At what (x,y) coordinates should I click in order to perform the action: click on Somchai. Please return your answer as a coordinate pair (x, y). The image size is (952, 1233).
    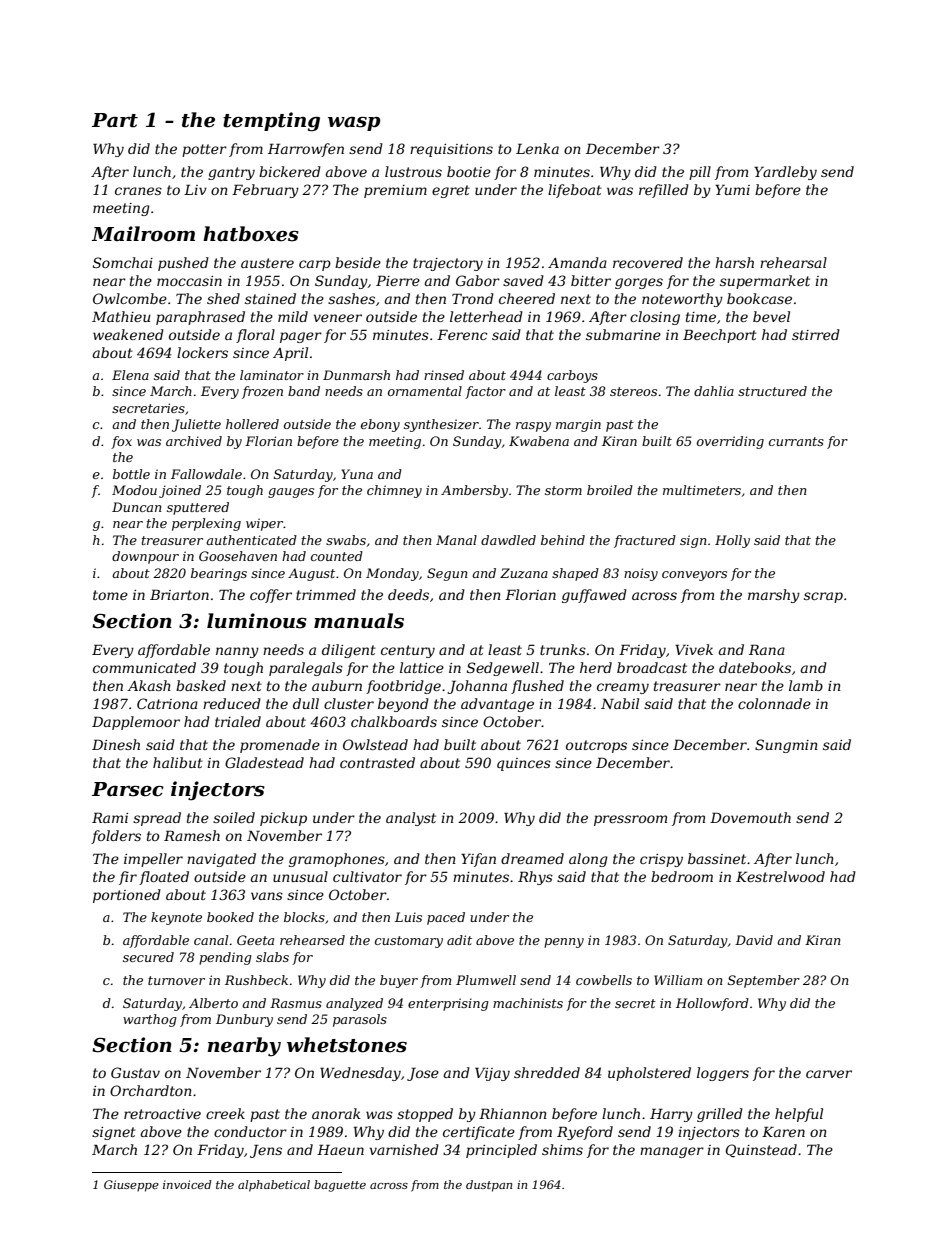
    Looking at the image, I should click on (123, 262).
